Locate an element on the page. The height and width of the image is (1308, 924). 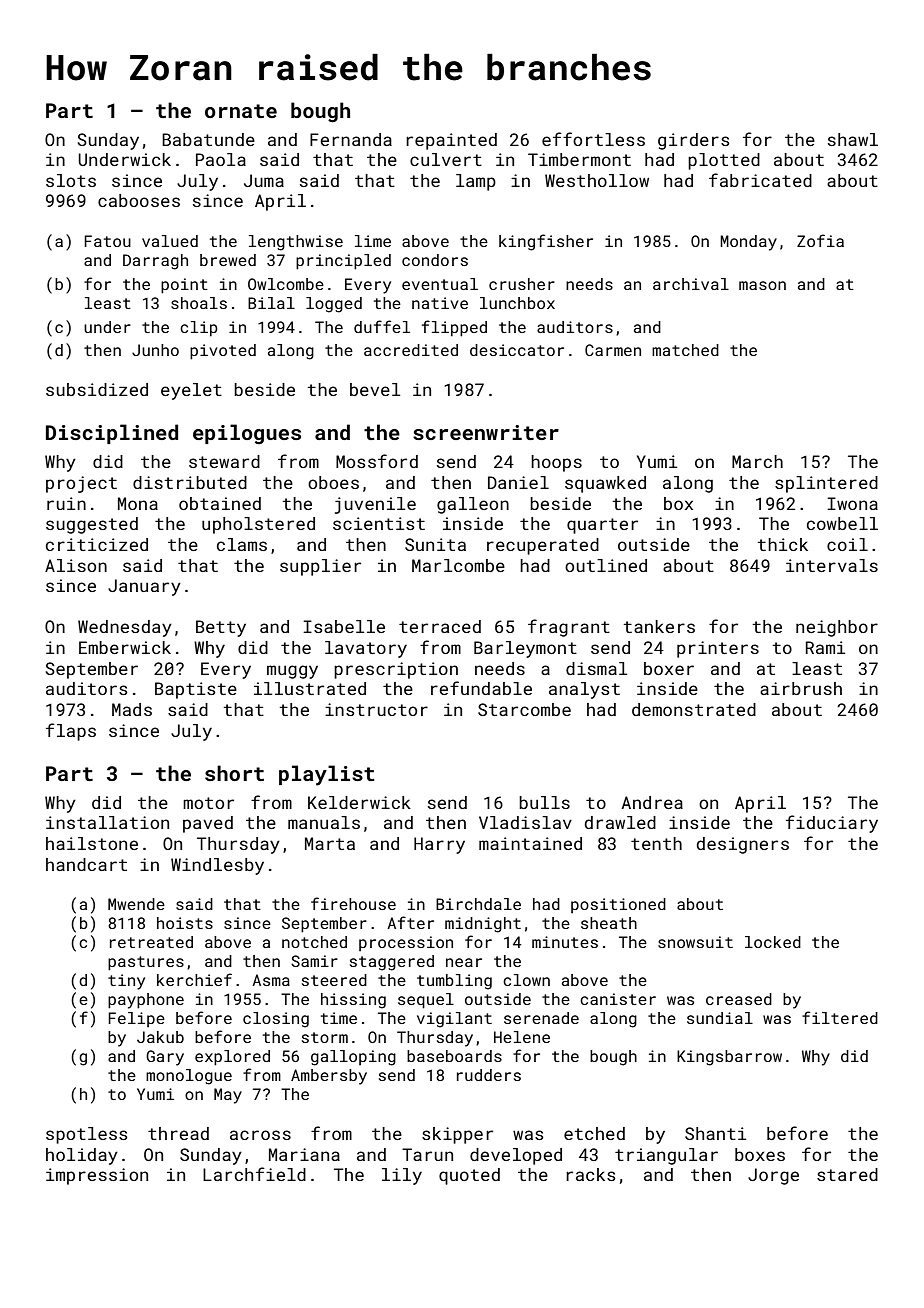
Marlcombe is located at coordinates (458, 565).
